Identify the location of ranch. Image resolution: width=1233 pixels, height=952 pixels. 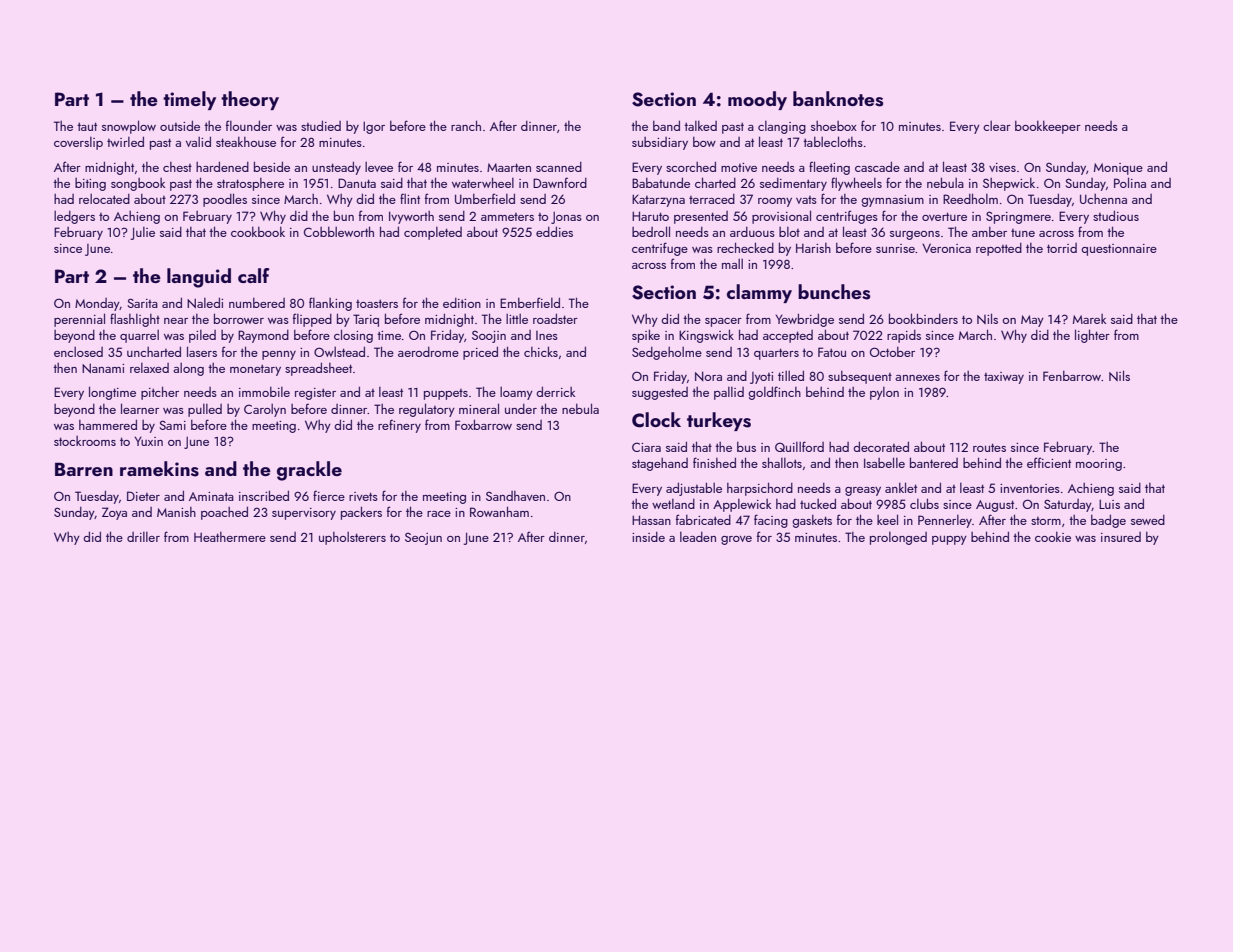
(466, 125).
